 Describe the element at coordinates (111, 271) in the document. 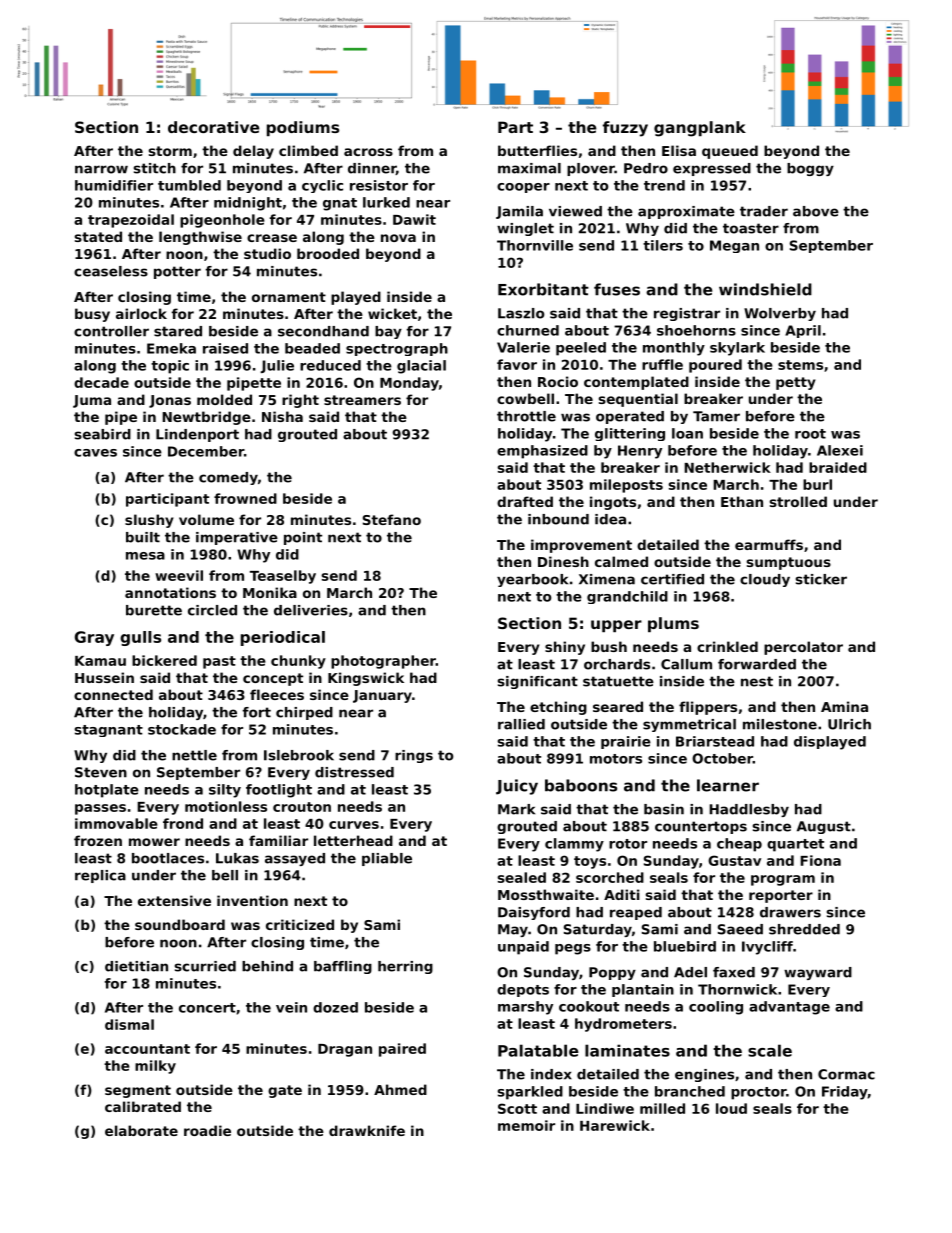

I see `ceaseless` at that location.
